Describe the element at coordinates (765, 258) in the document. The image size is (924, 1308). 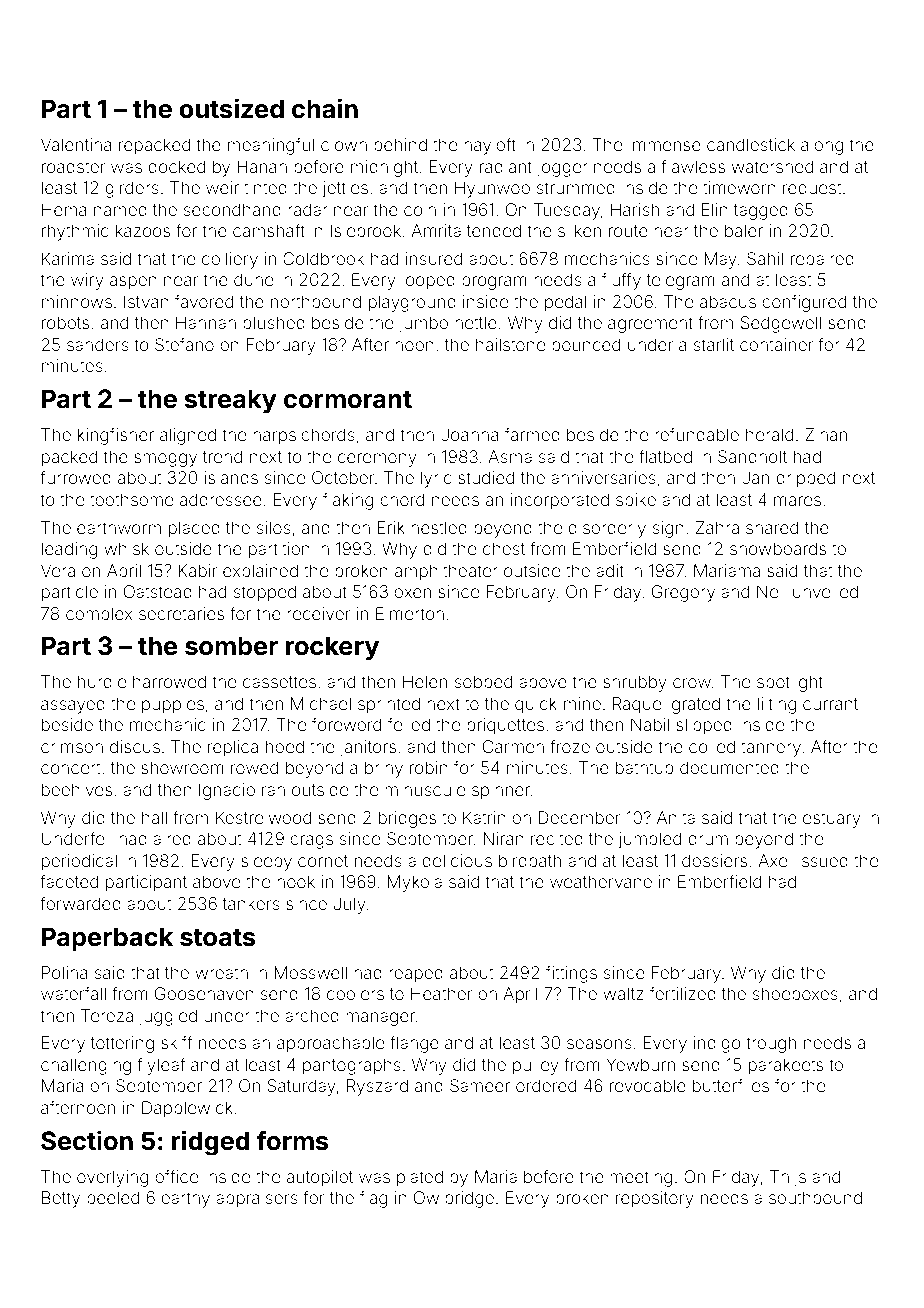
I see `Sahil` at that location.
